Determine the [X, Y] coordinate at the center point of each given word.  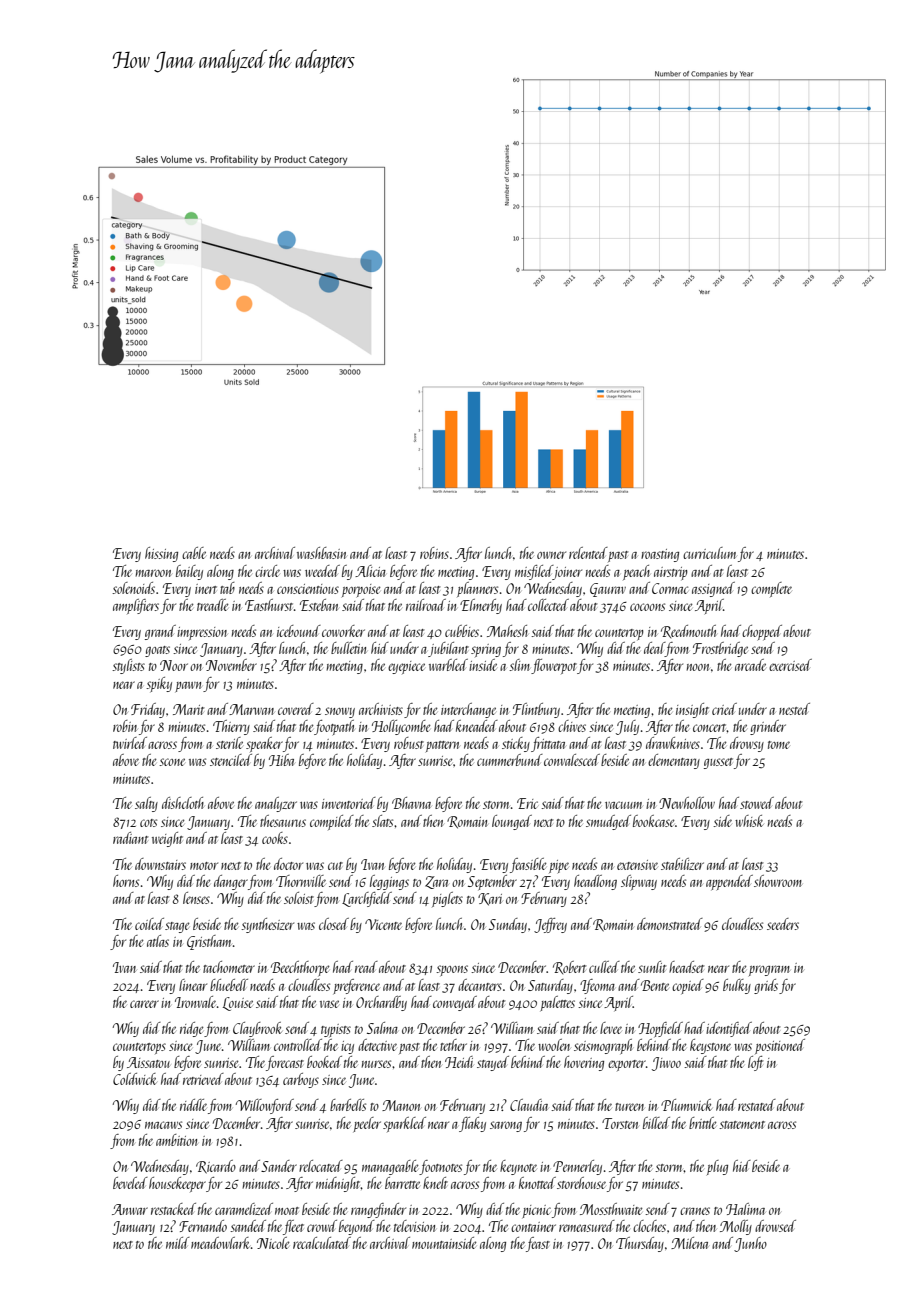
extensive [637, 865]
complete [771, 589]
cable [194, 553]
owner [551, 555]
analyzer [276, 804]
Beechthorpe [300, 968]
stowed [757, 803]
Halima [745, 1209]
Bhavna [411, 803]
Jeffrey [550, 925]
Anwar [130, 1209]
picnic [537, 1211]
